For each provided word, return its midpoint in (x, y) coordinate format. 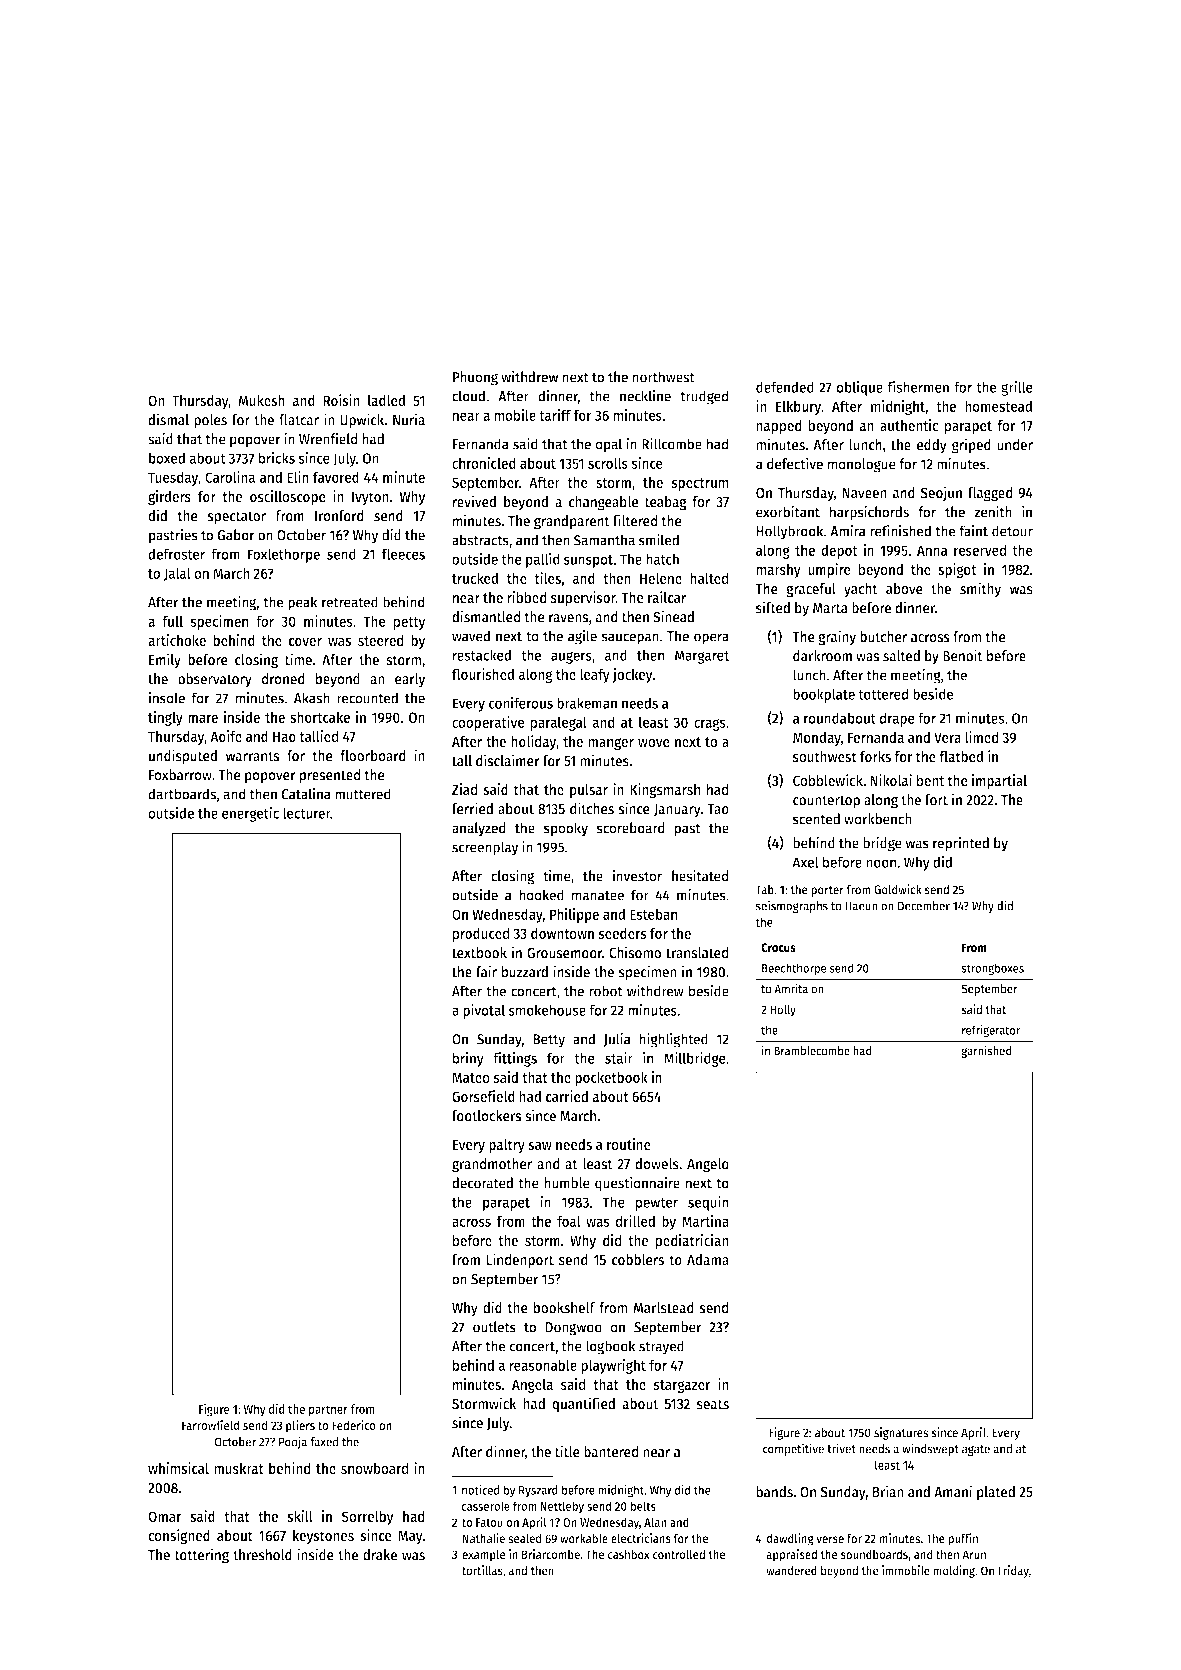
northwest (663, 377)
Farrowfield (211, 1425)
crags (710, 725)
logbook (611, 1347)
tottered (883, 694)
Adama (708, 1260)
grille (1017, 388)
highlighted (673, 1040)
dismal (168, 419)
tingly (165, 718)
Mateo (471, 1077)
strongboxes (992, 969)
